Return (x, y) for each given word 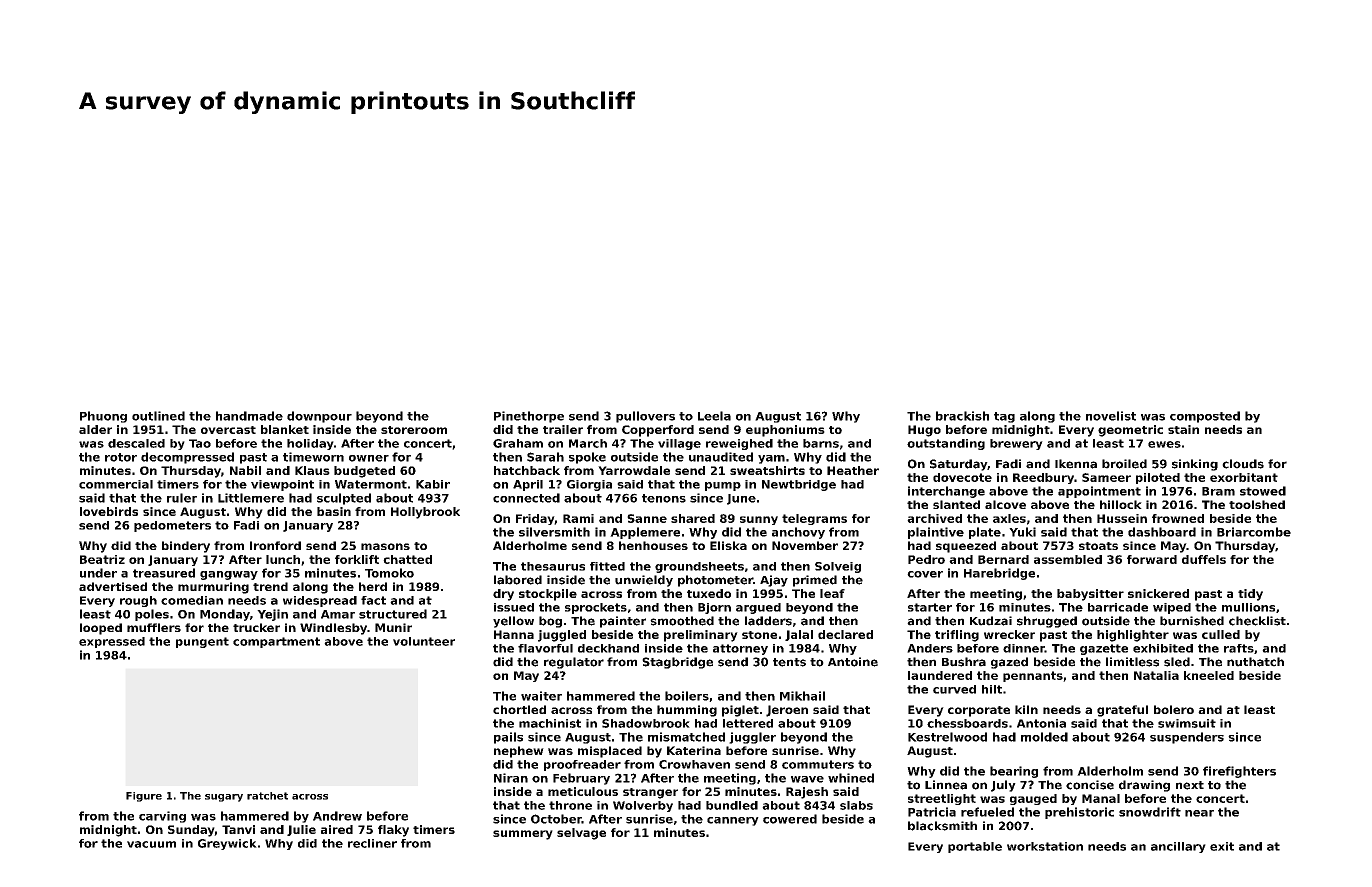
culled (1221, 634)
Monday (225, 615)
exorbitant (1244, 477)
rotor (121, 457)
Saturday (958, 465)
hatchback (527, 470)
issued (514, 607)
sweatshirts (767, 470)
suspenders (1187, 738)
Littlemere (251, 498)
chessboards (967, 723)
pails (508, 738)
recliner (372, 843)
